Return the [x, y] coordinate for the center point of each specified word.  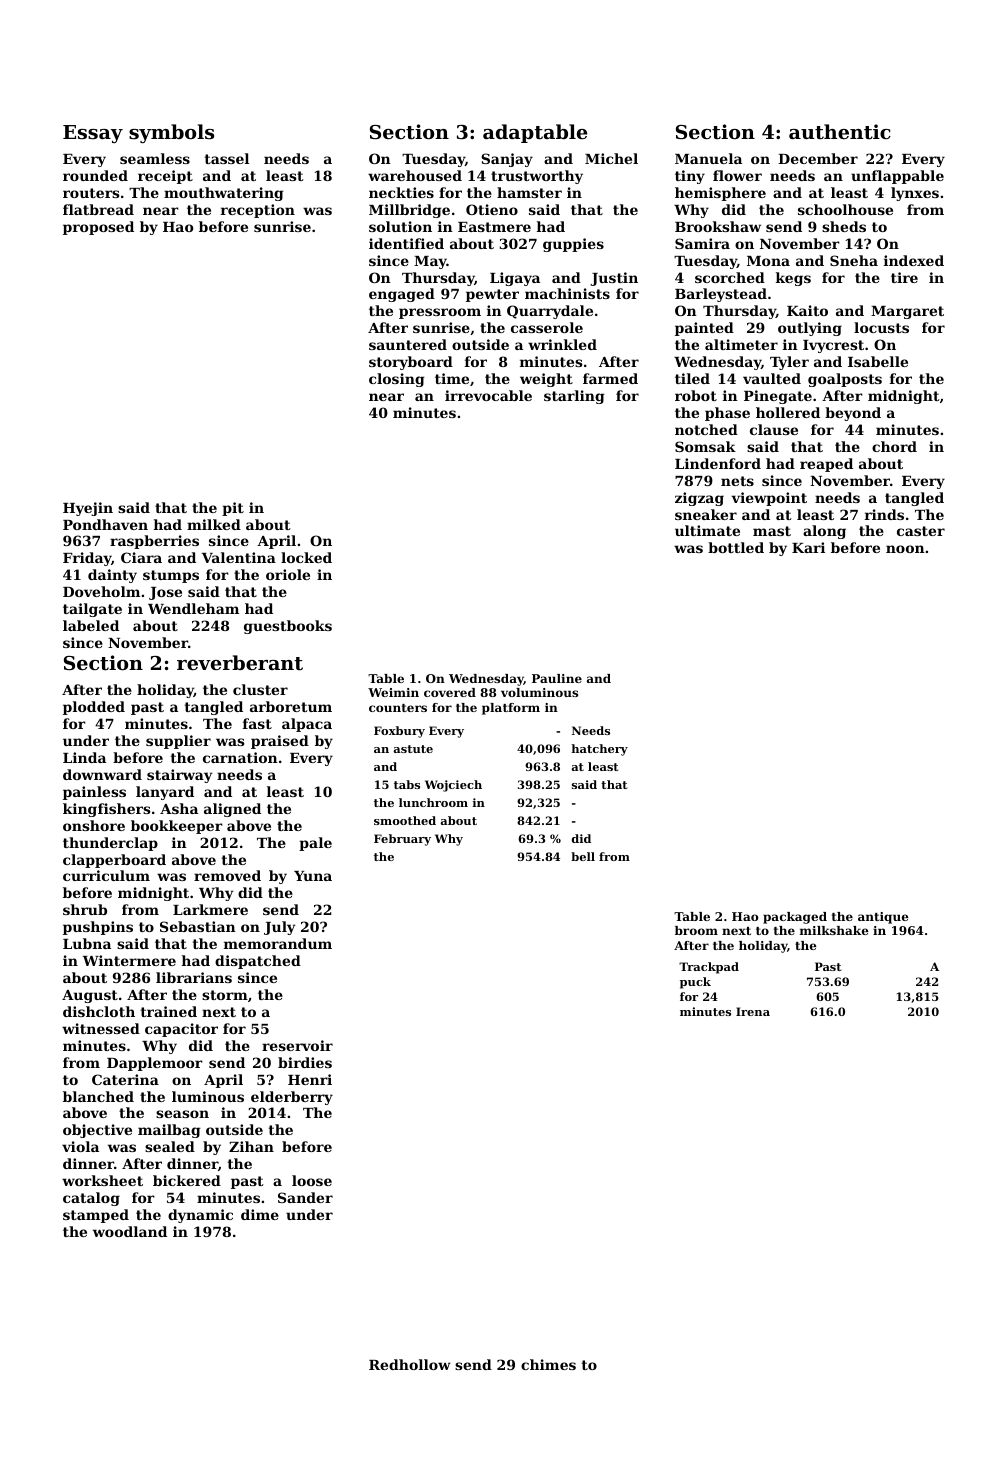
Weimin [393, 692]
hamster [529, 192]
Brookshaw [718, 226]
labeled [91, 625]
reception [258, 211]
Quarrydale [550, 312]
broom [696, 930]
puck [695, 983]
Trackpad [709, 968]
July [280, 928]
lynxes [915, 194]
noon [905, 549]
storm [225, 995]
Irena [753, 1011]
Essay [93, 134]
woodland [130, 1231]
